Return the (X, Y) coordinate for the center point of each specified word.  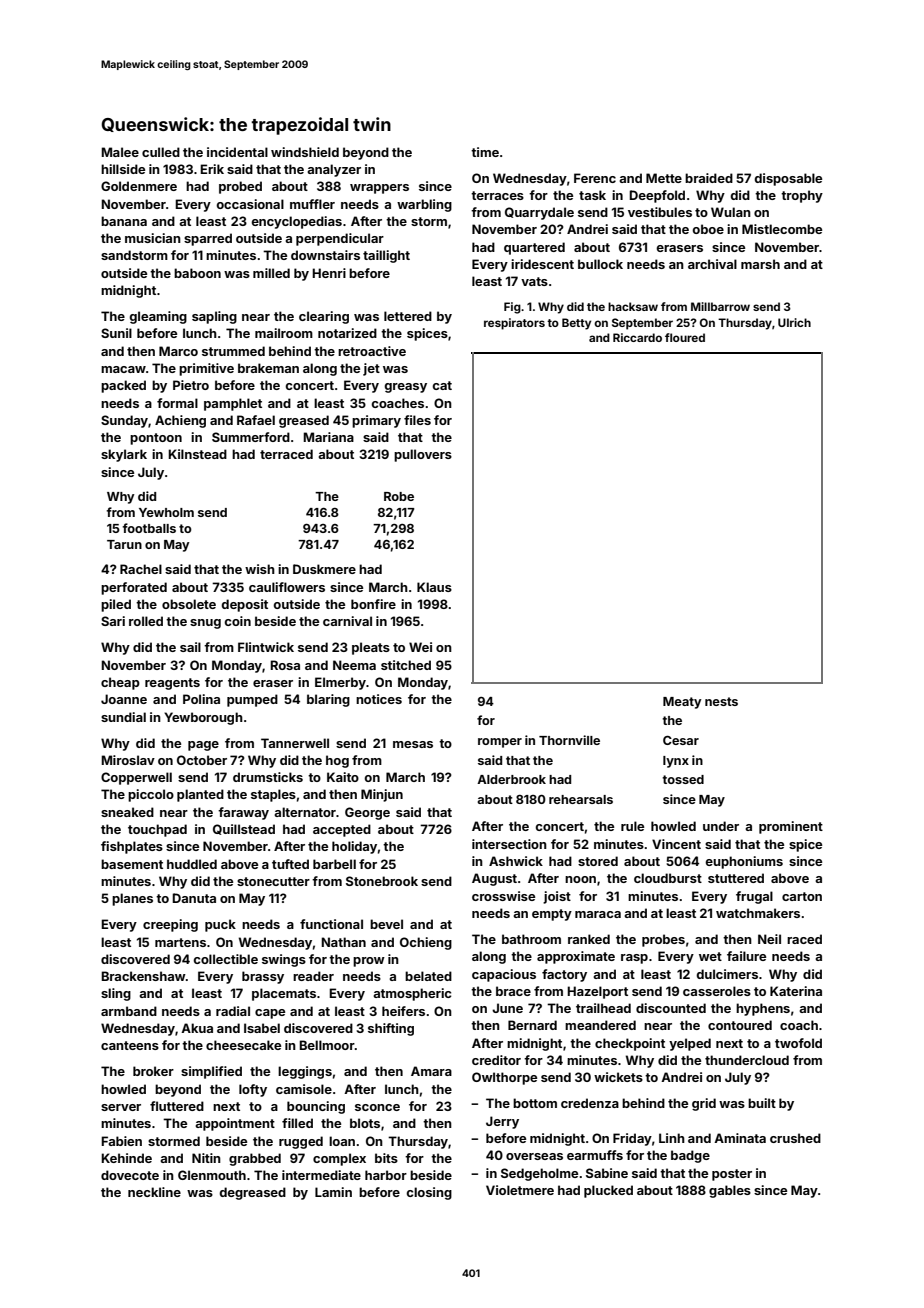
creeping (170, 925)
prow (369, 962)
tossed (683, 779)
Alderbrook (511, 779)
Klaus (434, 587)
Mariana (328, 437)
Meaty (682, 703)
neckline (154, 1192)
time (485, 152)
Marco (178, 351)
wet (710, 956)
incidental (237, 152)
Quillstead (244, 829)
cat (442, 385)
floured (685, 337)
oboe (708, 229)
